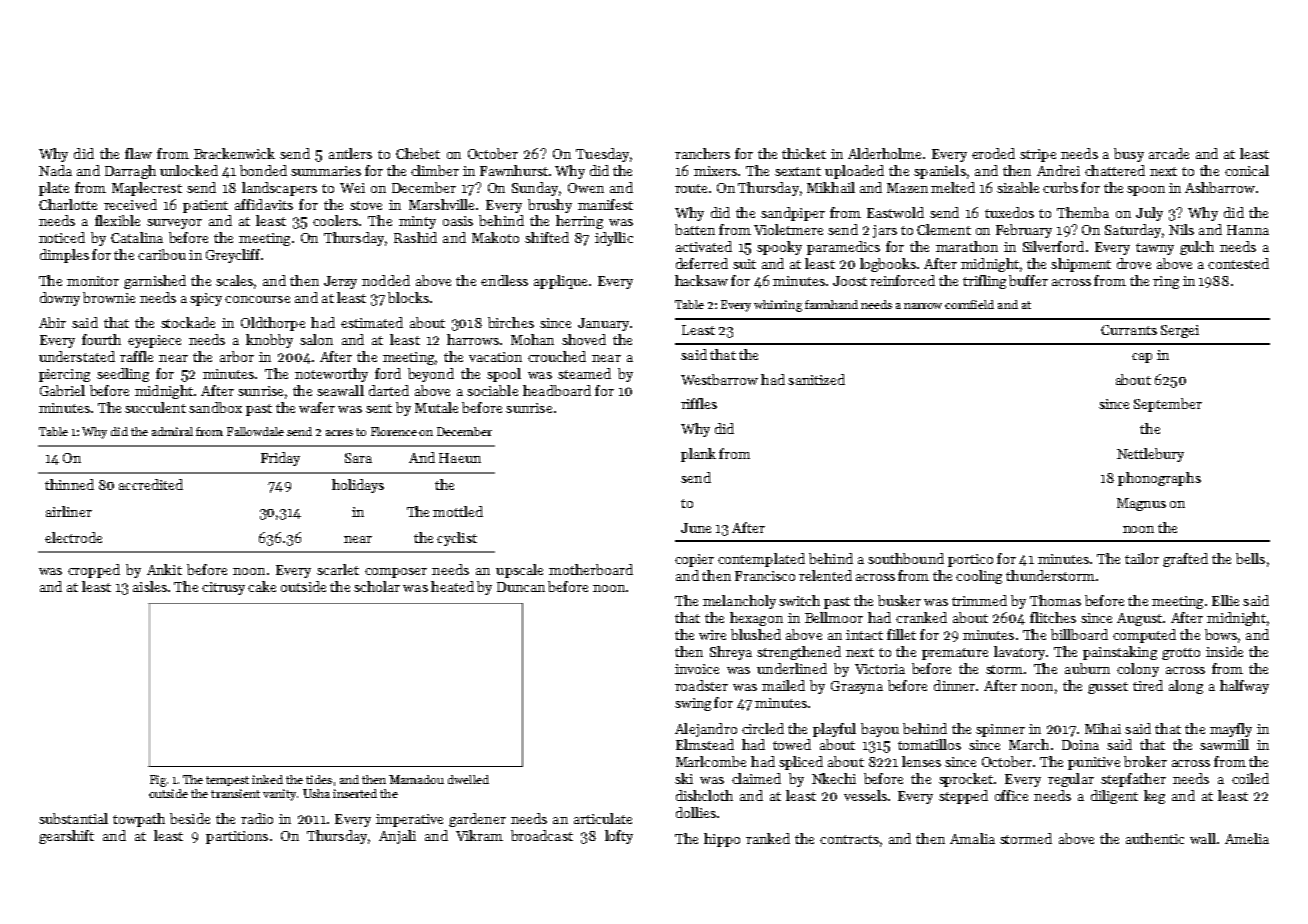 This image has width=1308, height=924. I want to click on vanity, so click(279, 795).
